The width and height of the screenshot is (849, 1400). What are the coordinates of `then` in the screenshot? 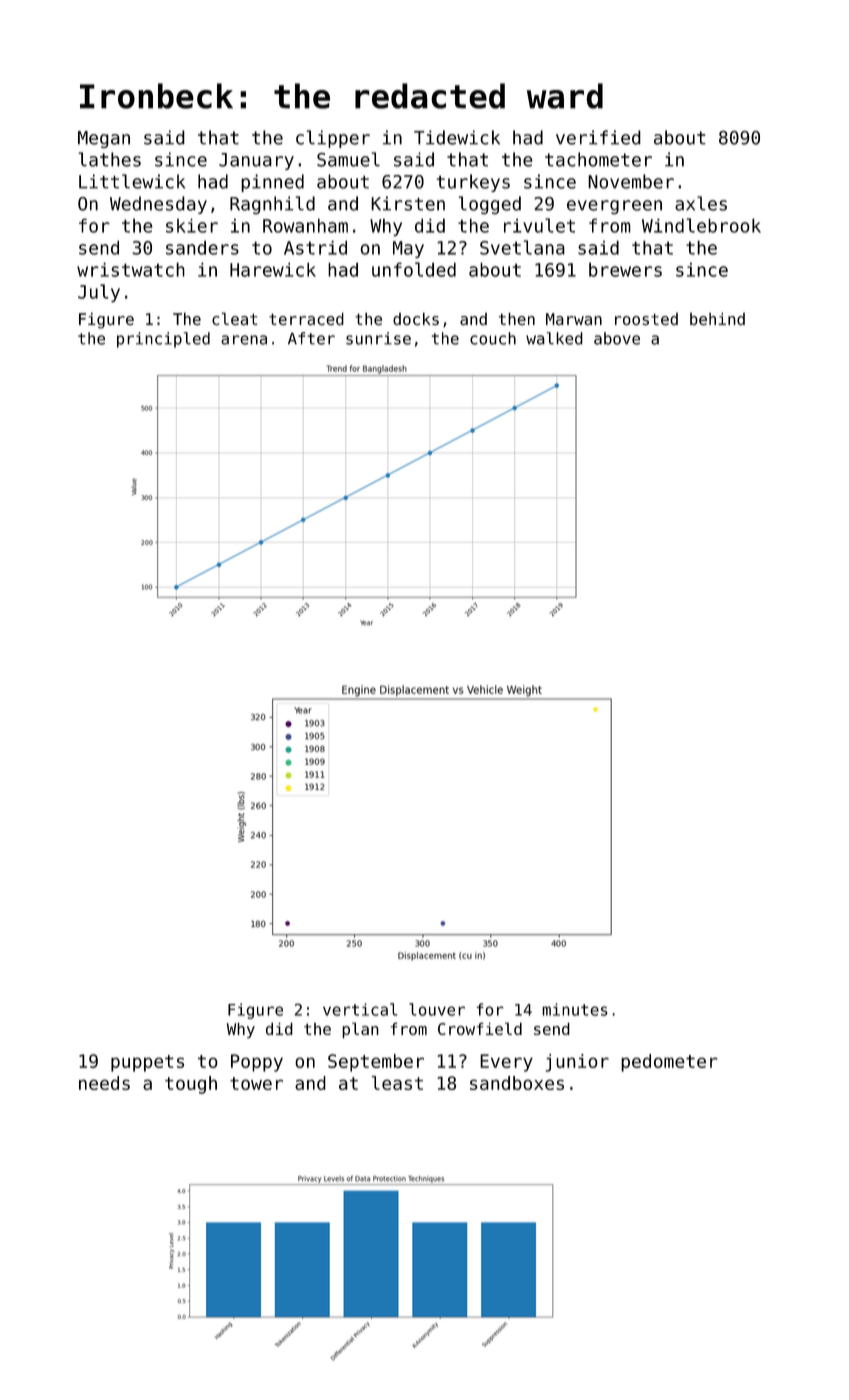 It's located at (517, 318).
